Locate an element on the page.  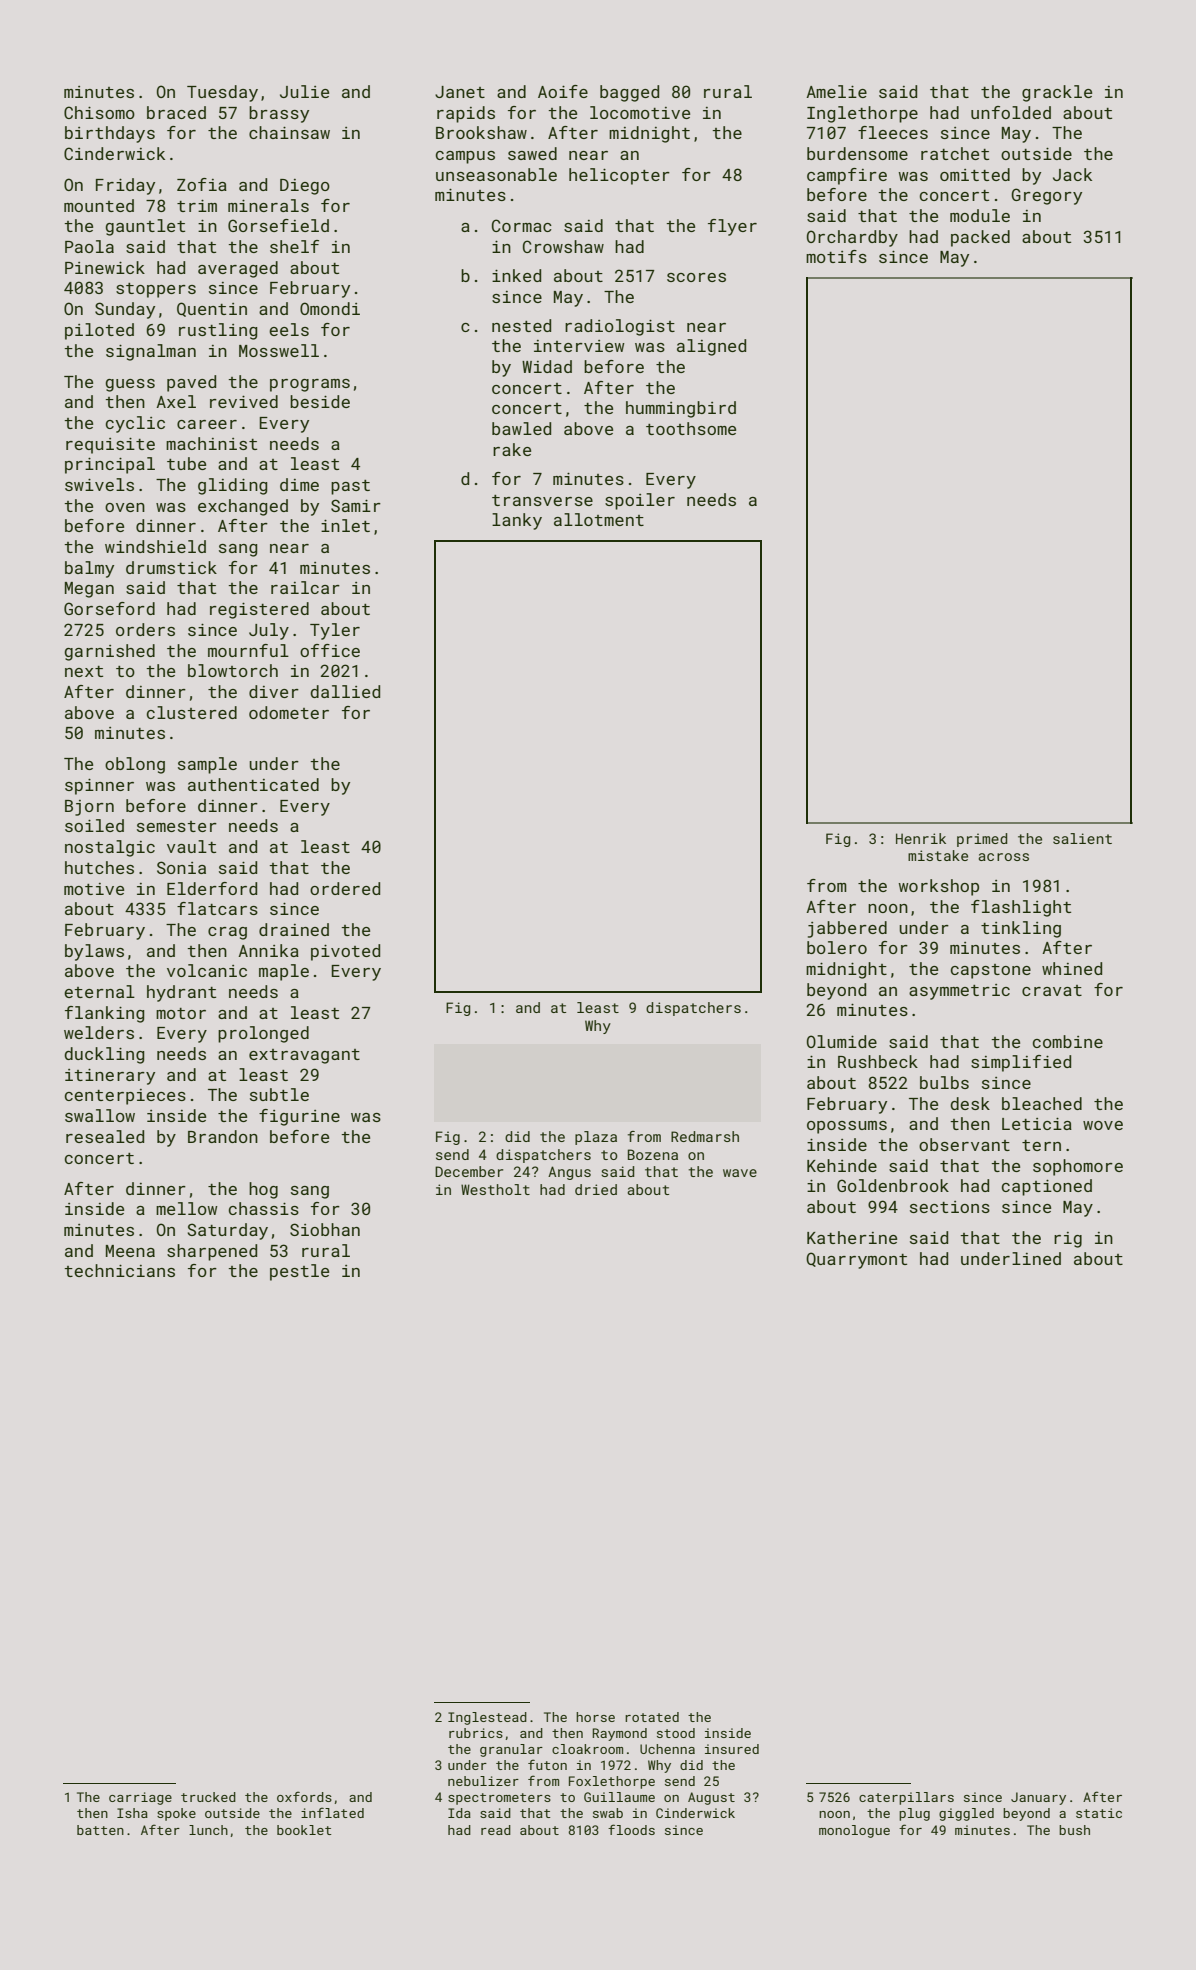
railcar is located at coordinates (305, 587).
